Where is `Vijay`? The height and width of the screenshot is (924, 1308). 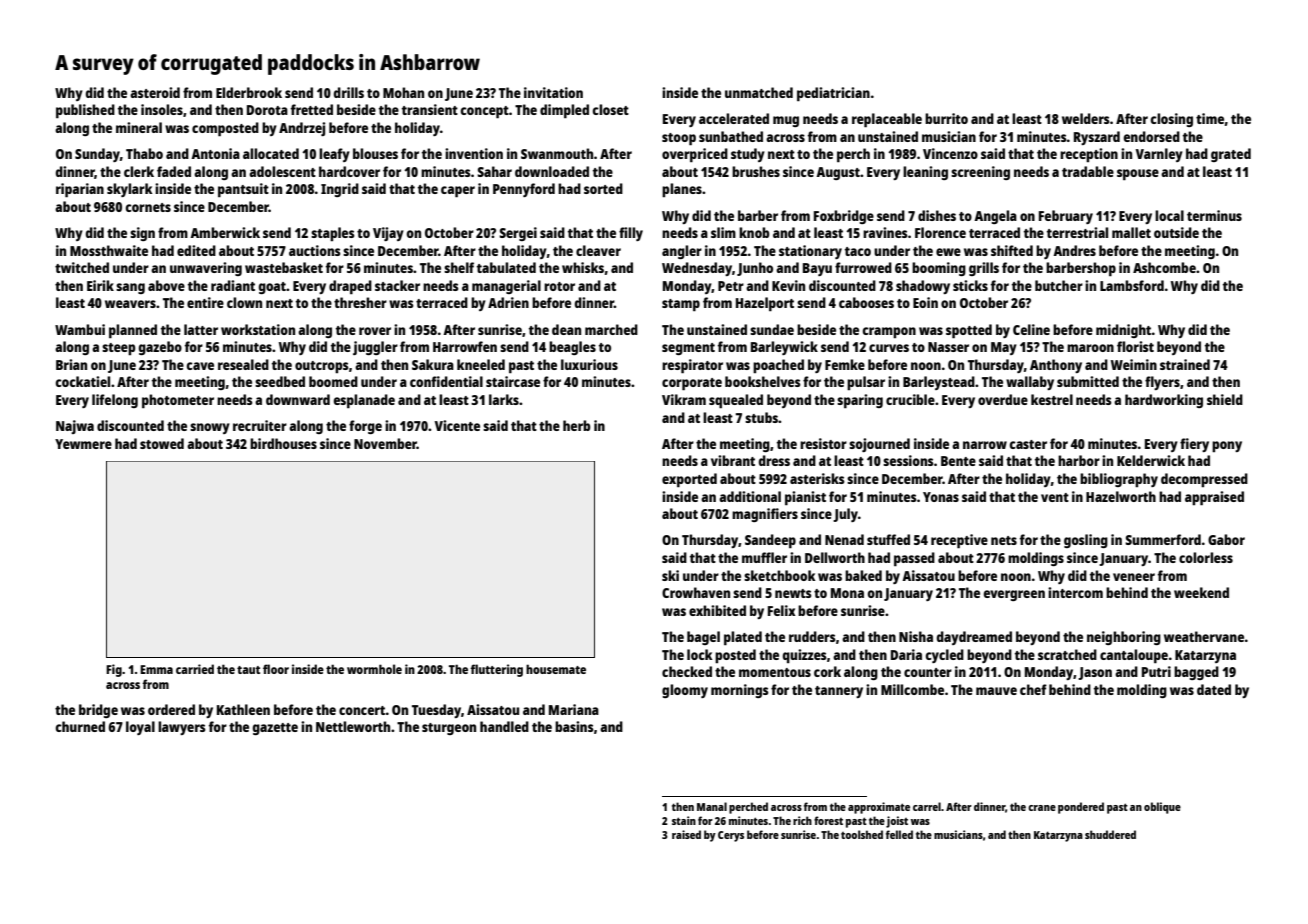
Vijay is located at coordinates (388, 234).
